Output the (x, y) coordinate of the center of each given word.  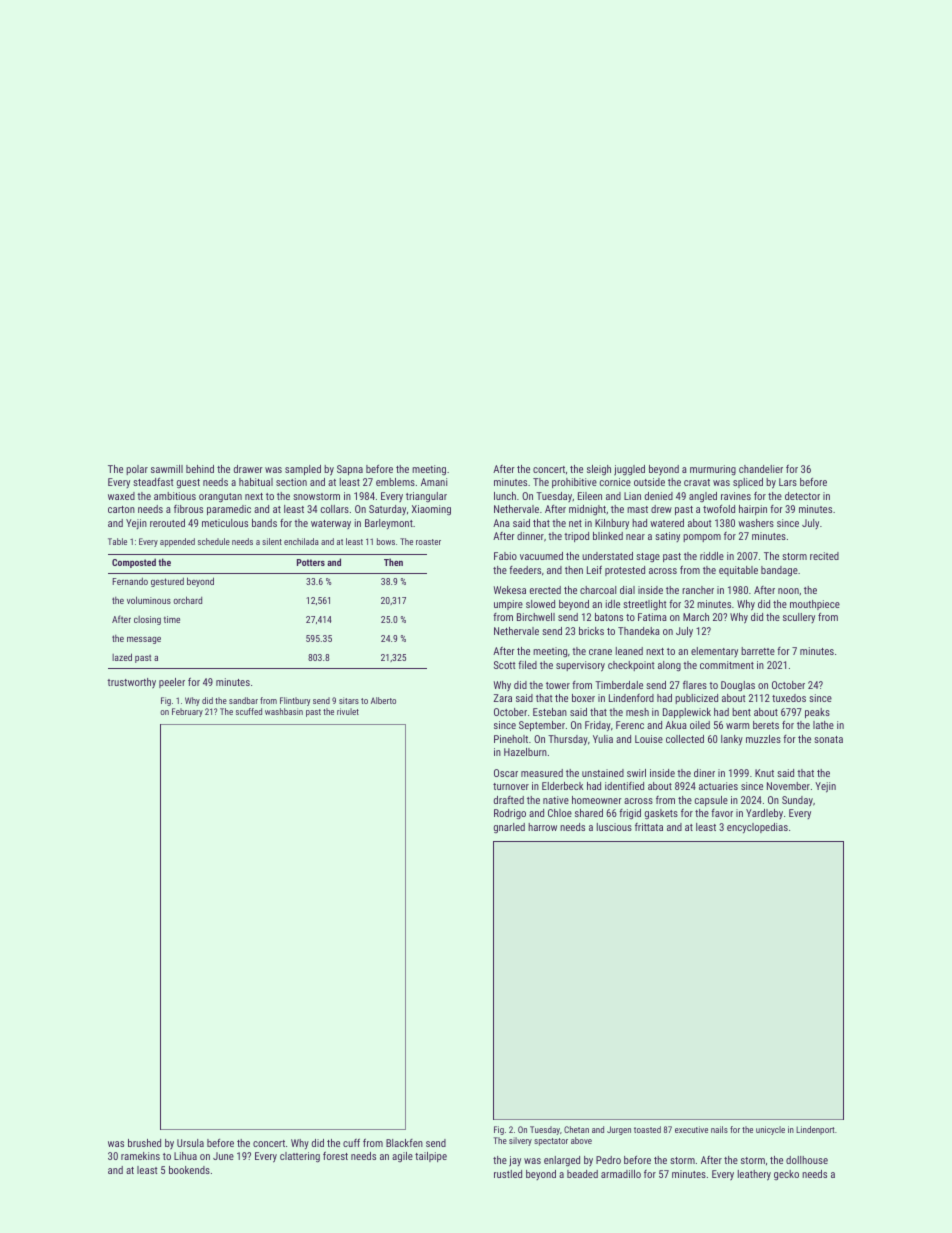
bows (386, 541)
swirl (636, 773)
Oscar (506, 773)
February (187, 712)
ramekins (140, 1156)
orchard (187, 600)
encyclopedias (757, 828)
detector (802, 496)
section (291, 482)
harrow (542, 827)
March (696, 617)
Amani (434, 482)
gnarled (509, 828)
